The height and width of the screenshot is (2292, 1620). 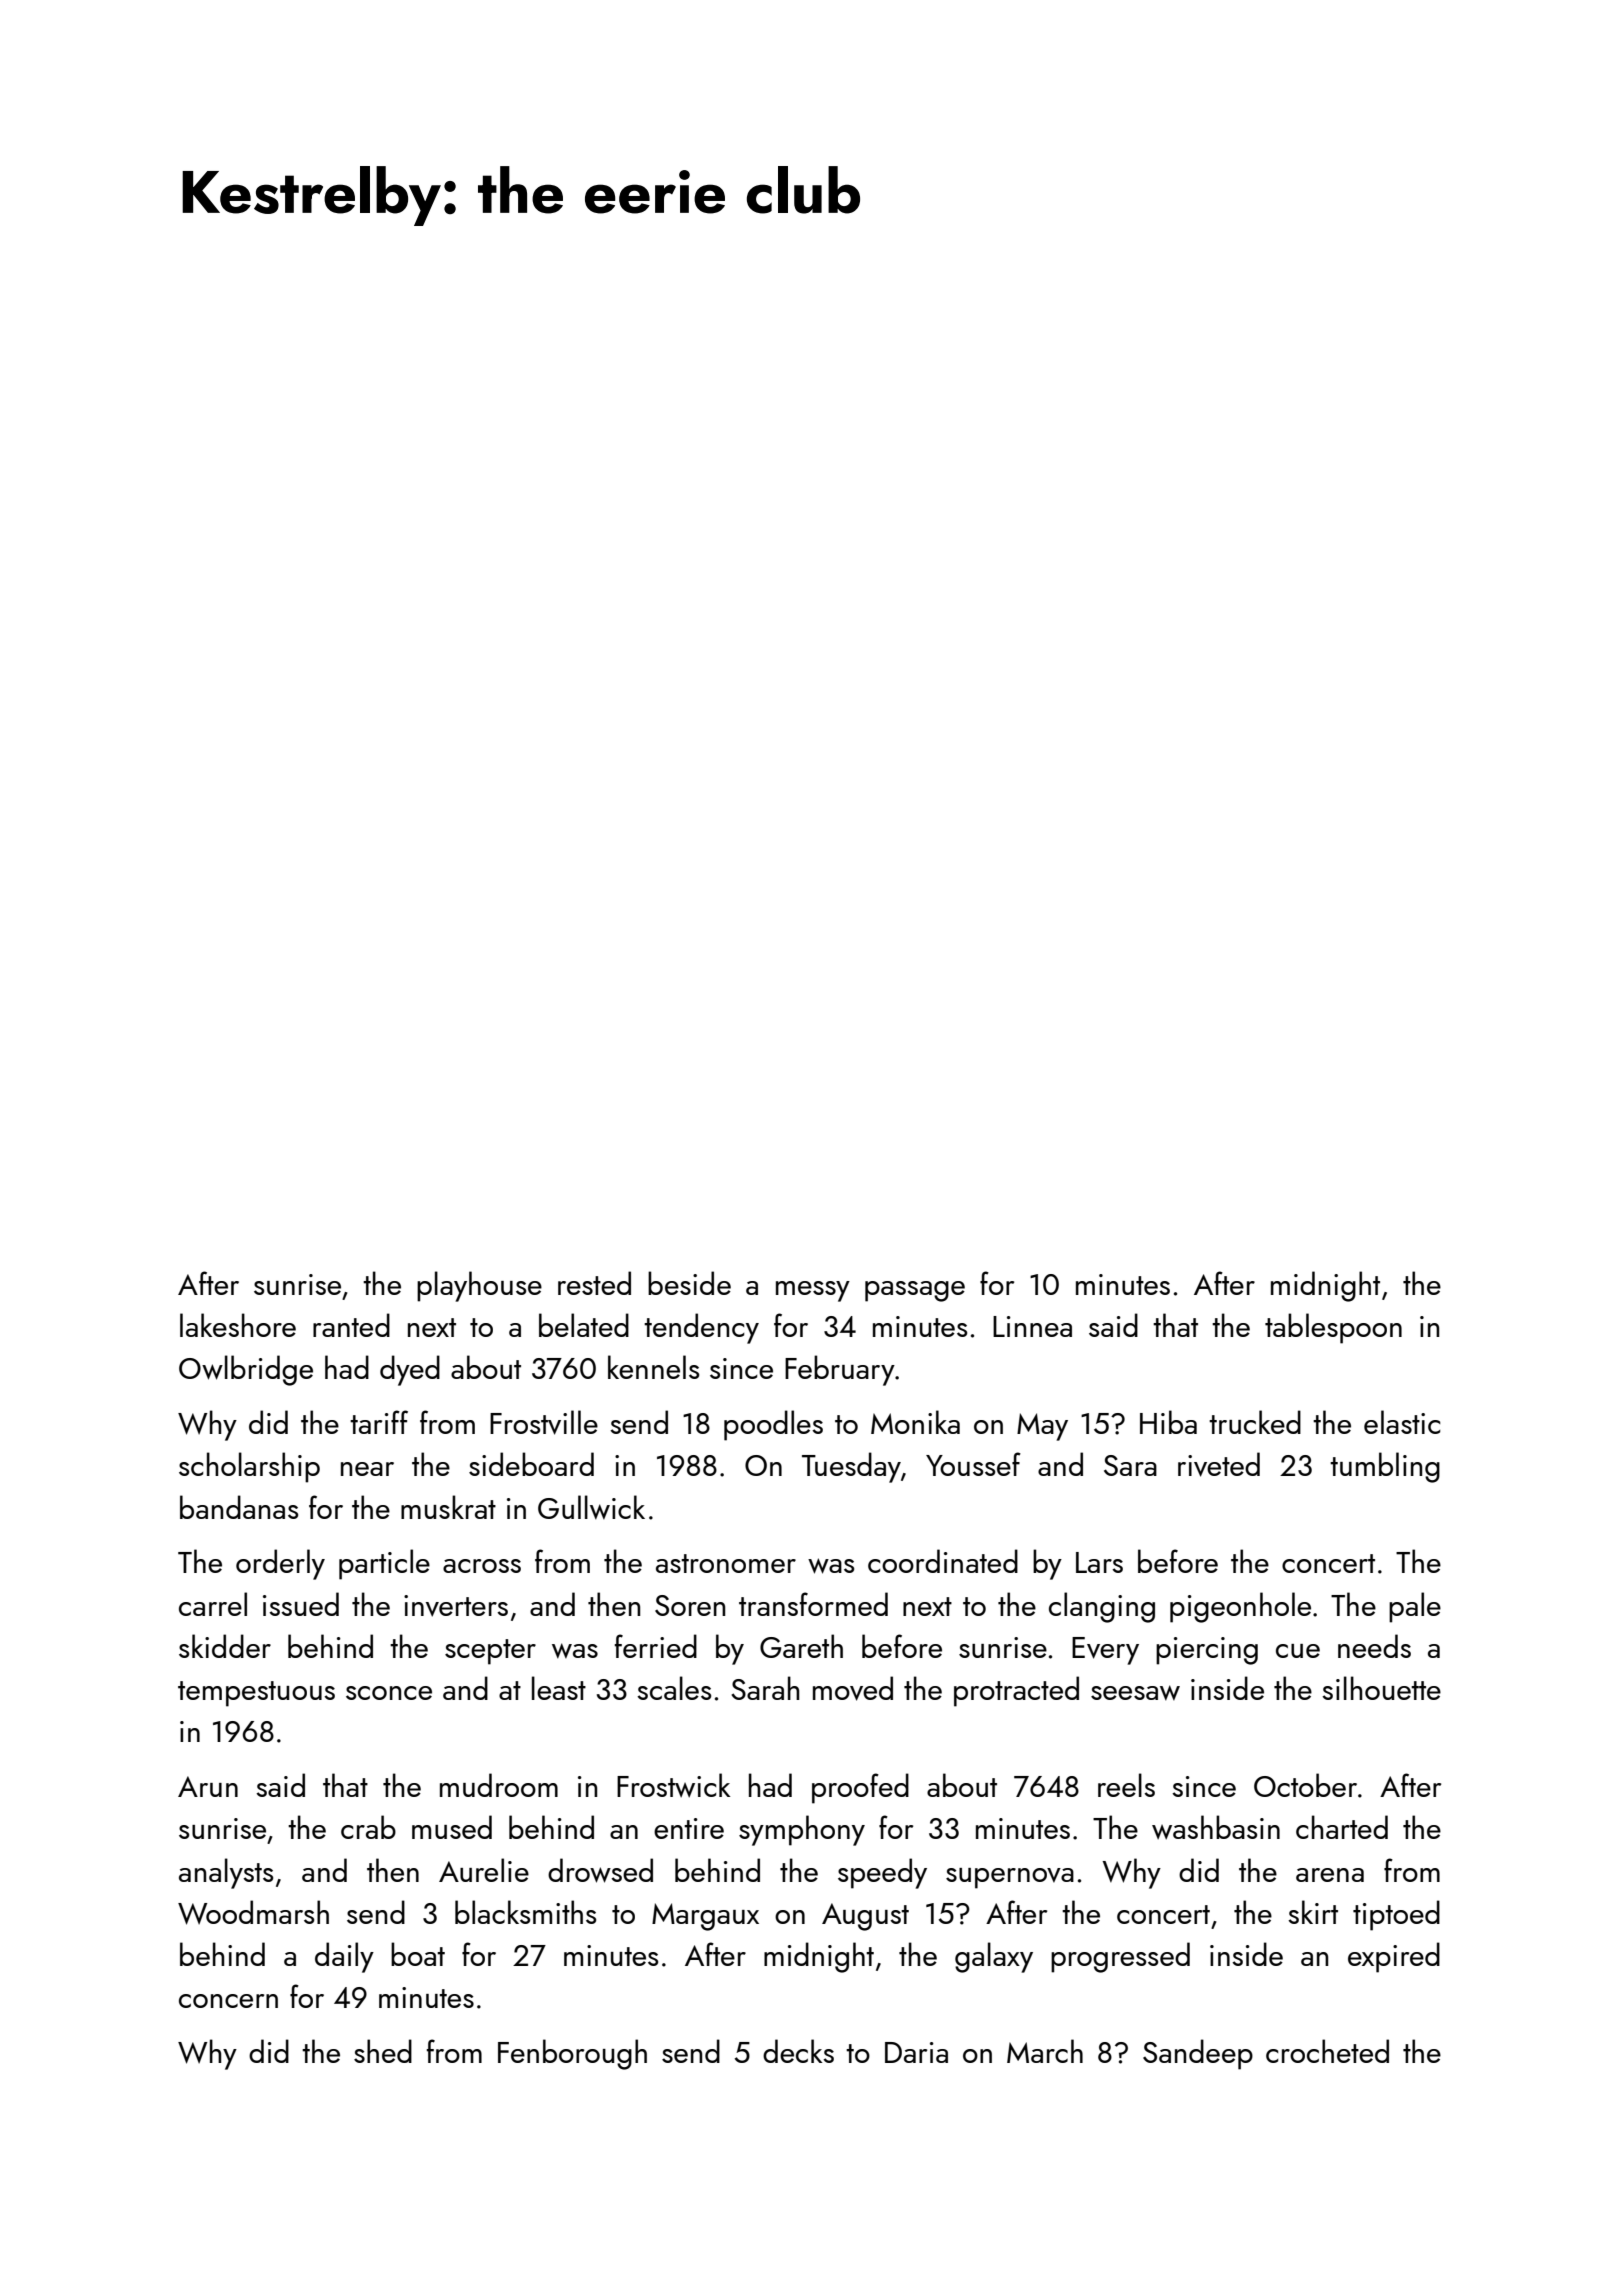 What do you see at coordinates (239, 1507) in the screenshot?
I see `bandanas` at bounding box center [239, 1507].
